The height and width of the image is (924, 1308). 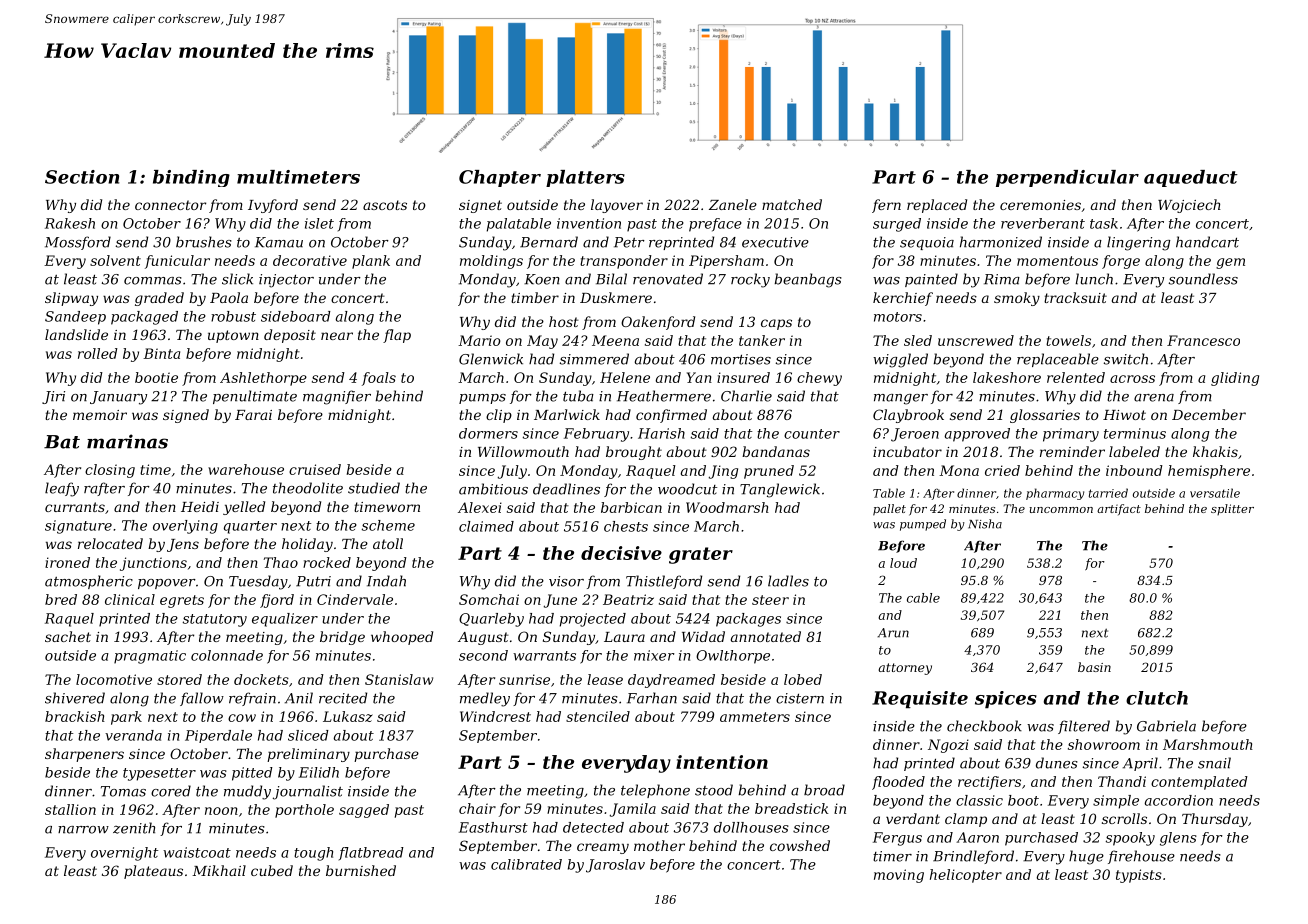 I want to click on connector, so click(x=170, y=205).
